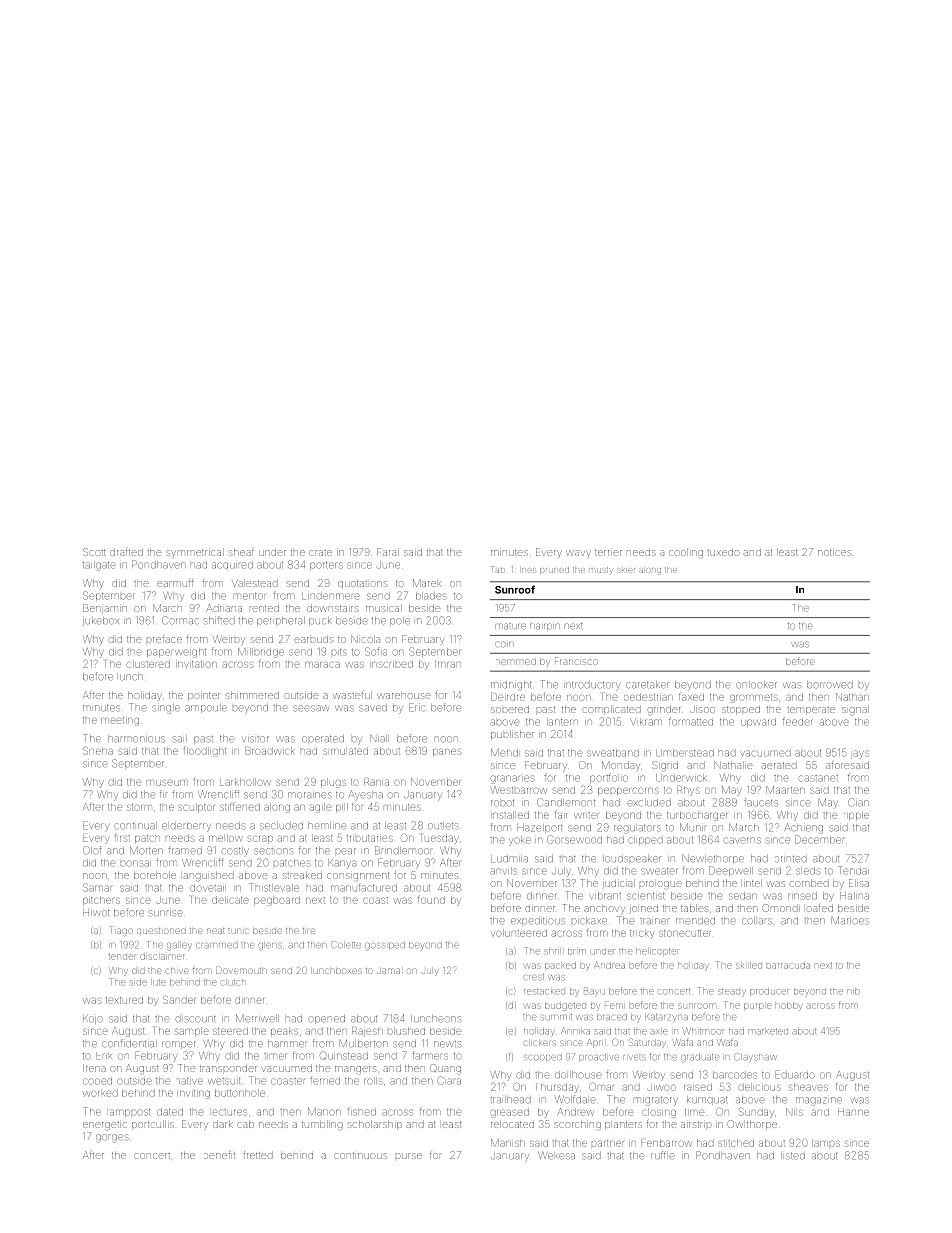 The image size is (952, 1233). Describe the element at coordinates (219, 1155) in the screenshot. I see `benefit` at that location.
